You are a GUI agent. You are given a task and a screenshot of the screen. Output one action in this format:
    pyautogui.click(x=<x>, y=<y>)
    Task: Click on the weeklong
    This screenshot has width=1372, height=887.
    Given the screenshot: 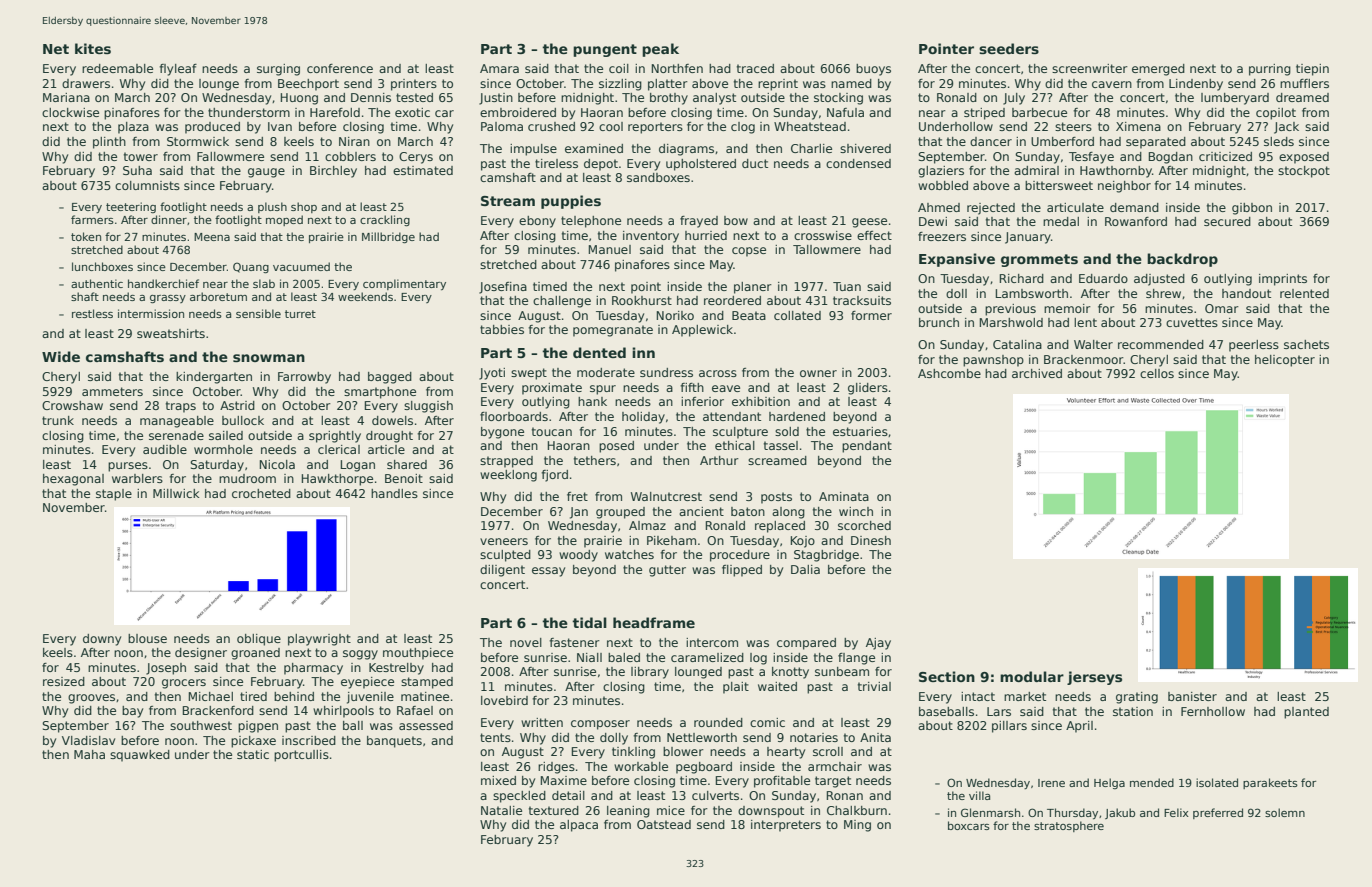 What is the action you would take?
    pyautogui.click(x=508, y=476)
